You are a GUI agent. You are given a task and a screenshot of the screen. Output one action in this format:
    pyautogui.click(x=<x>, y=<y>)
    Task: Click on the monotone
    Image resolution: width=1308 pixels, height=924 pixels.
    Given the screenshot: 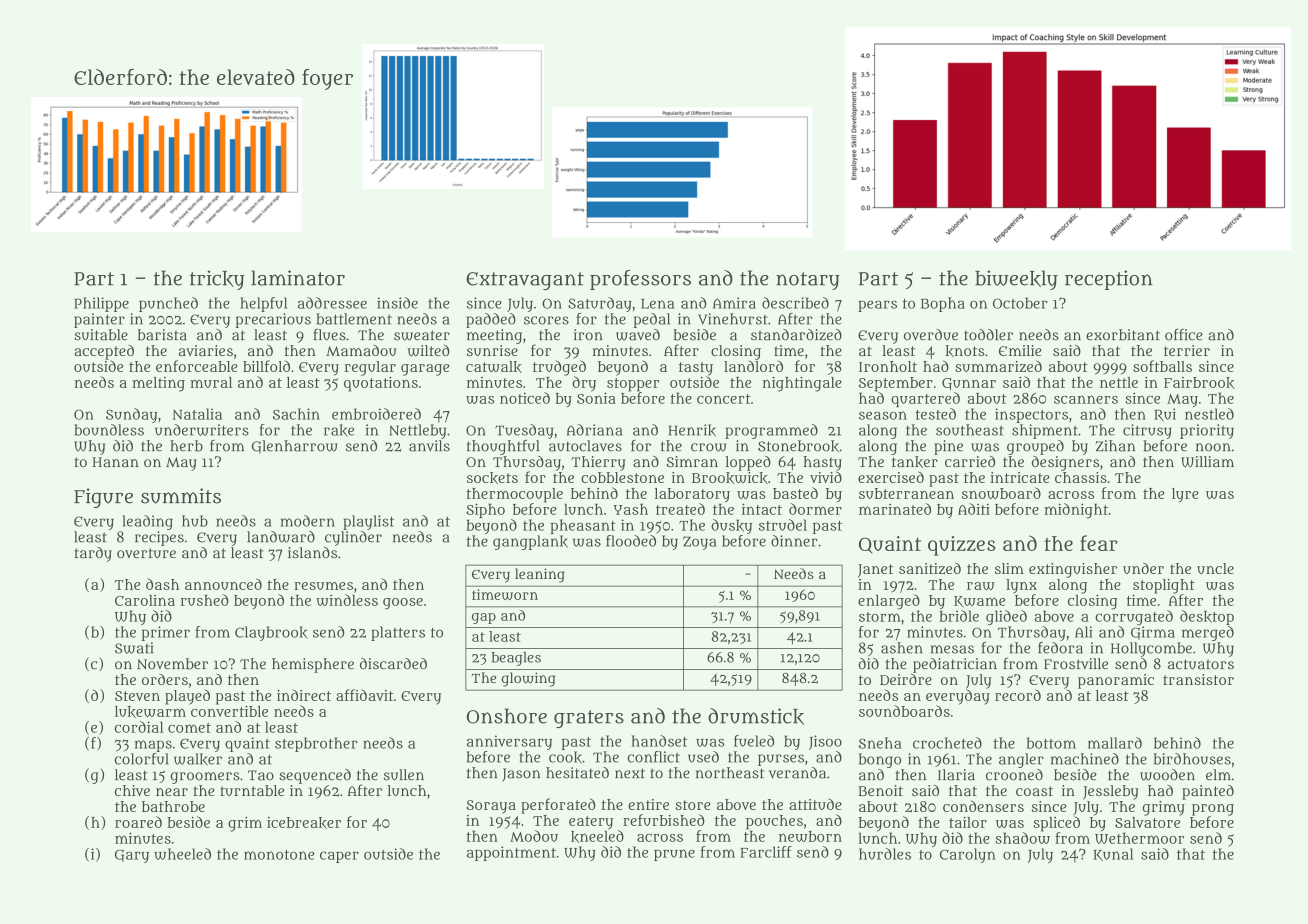 What is the action you would take?
    pyautogui.click(x=279, y=855)
